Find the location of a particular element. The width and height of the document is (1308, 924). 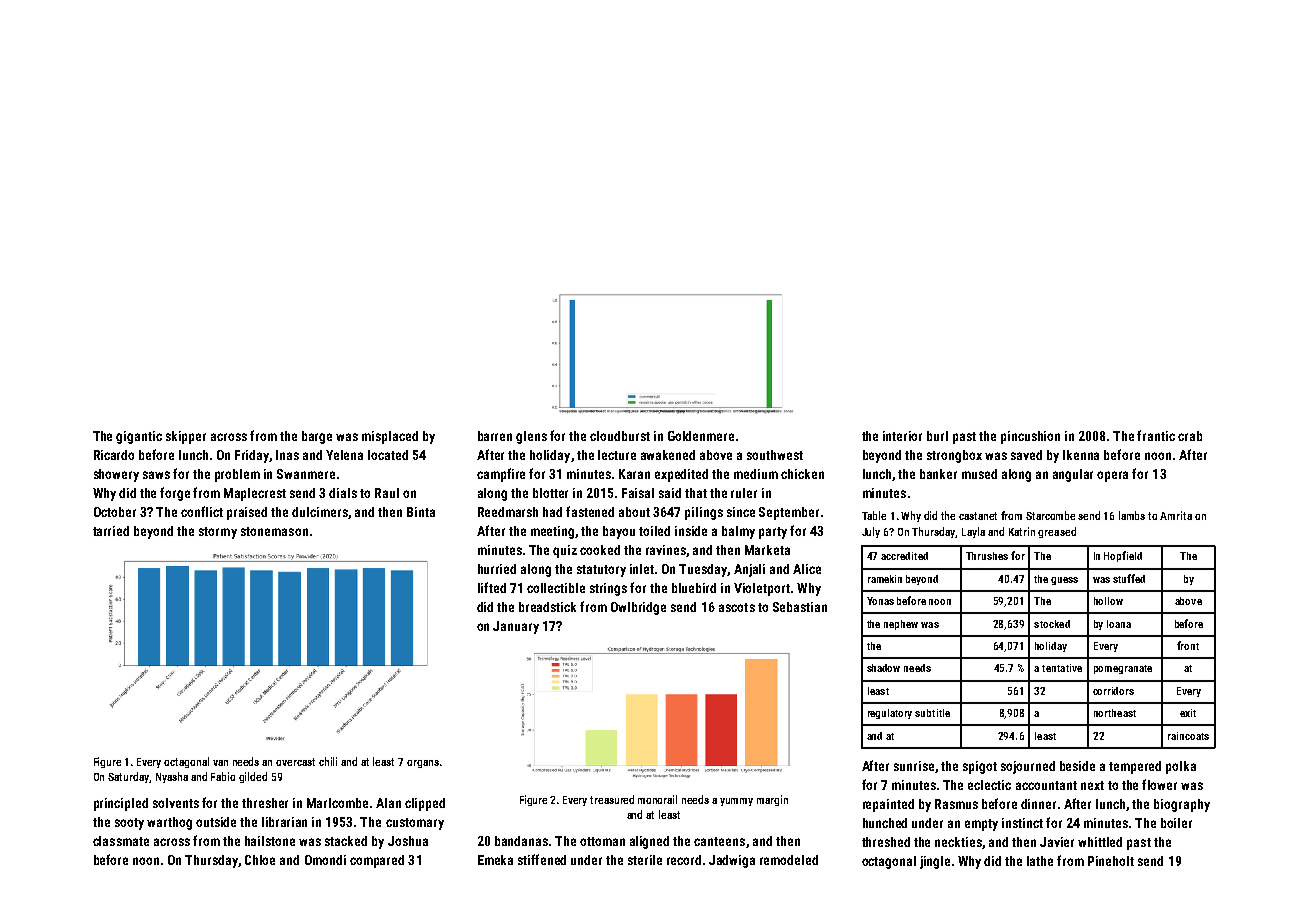

Chloe is located at coordinates (260, 860).
